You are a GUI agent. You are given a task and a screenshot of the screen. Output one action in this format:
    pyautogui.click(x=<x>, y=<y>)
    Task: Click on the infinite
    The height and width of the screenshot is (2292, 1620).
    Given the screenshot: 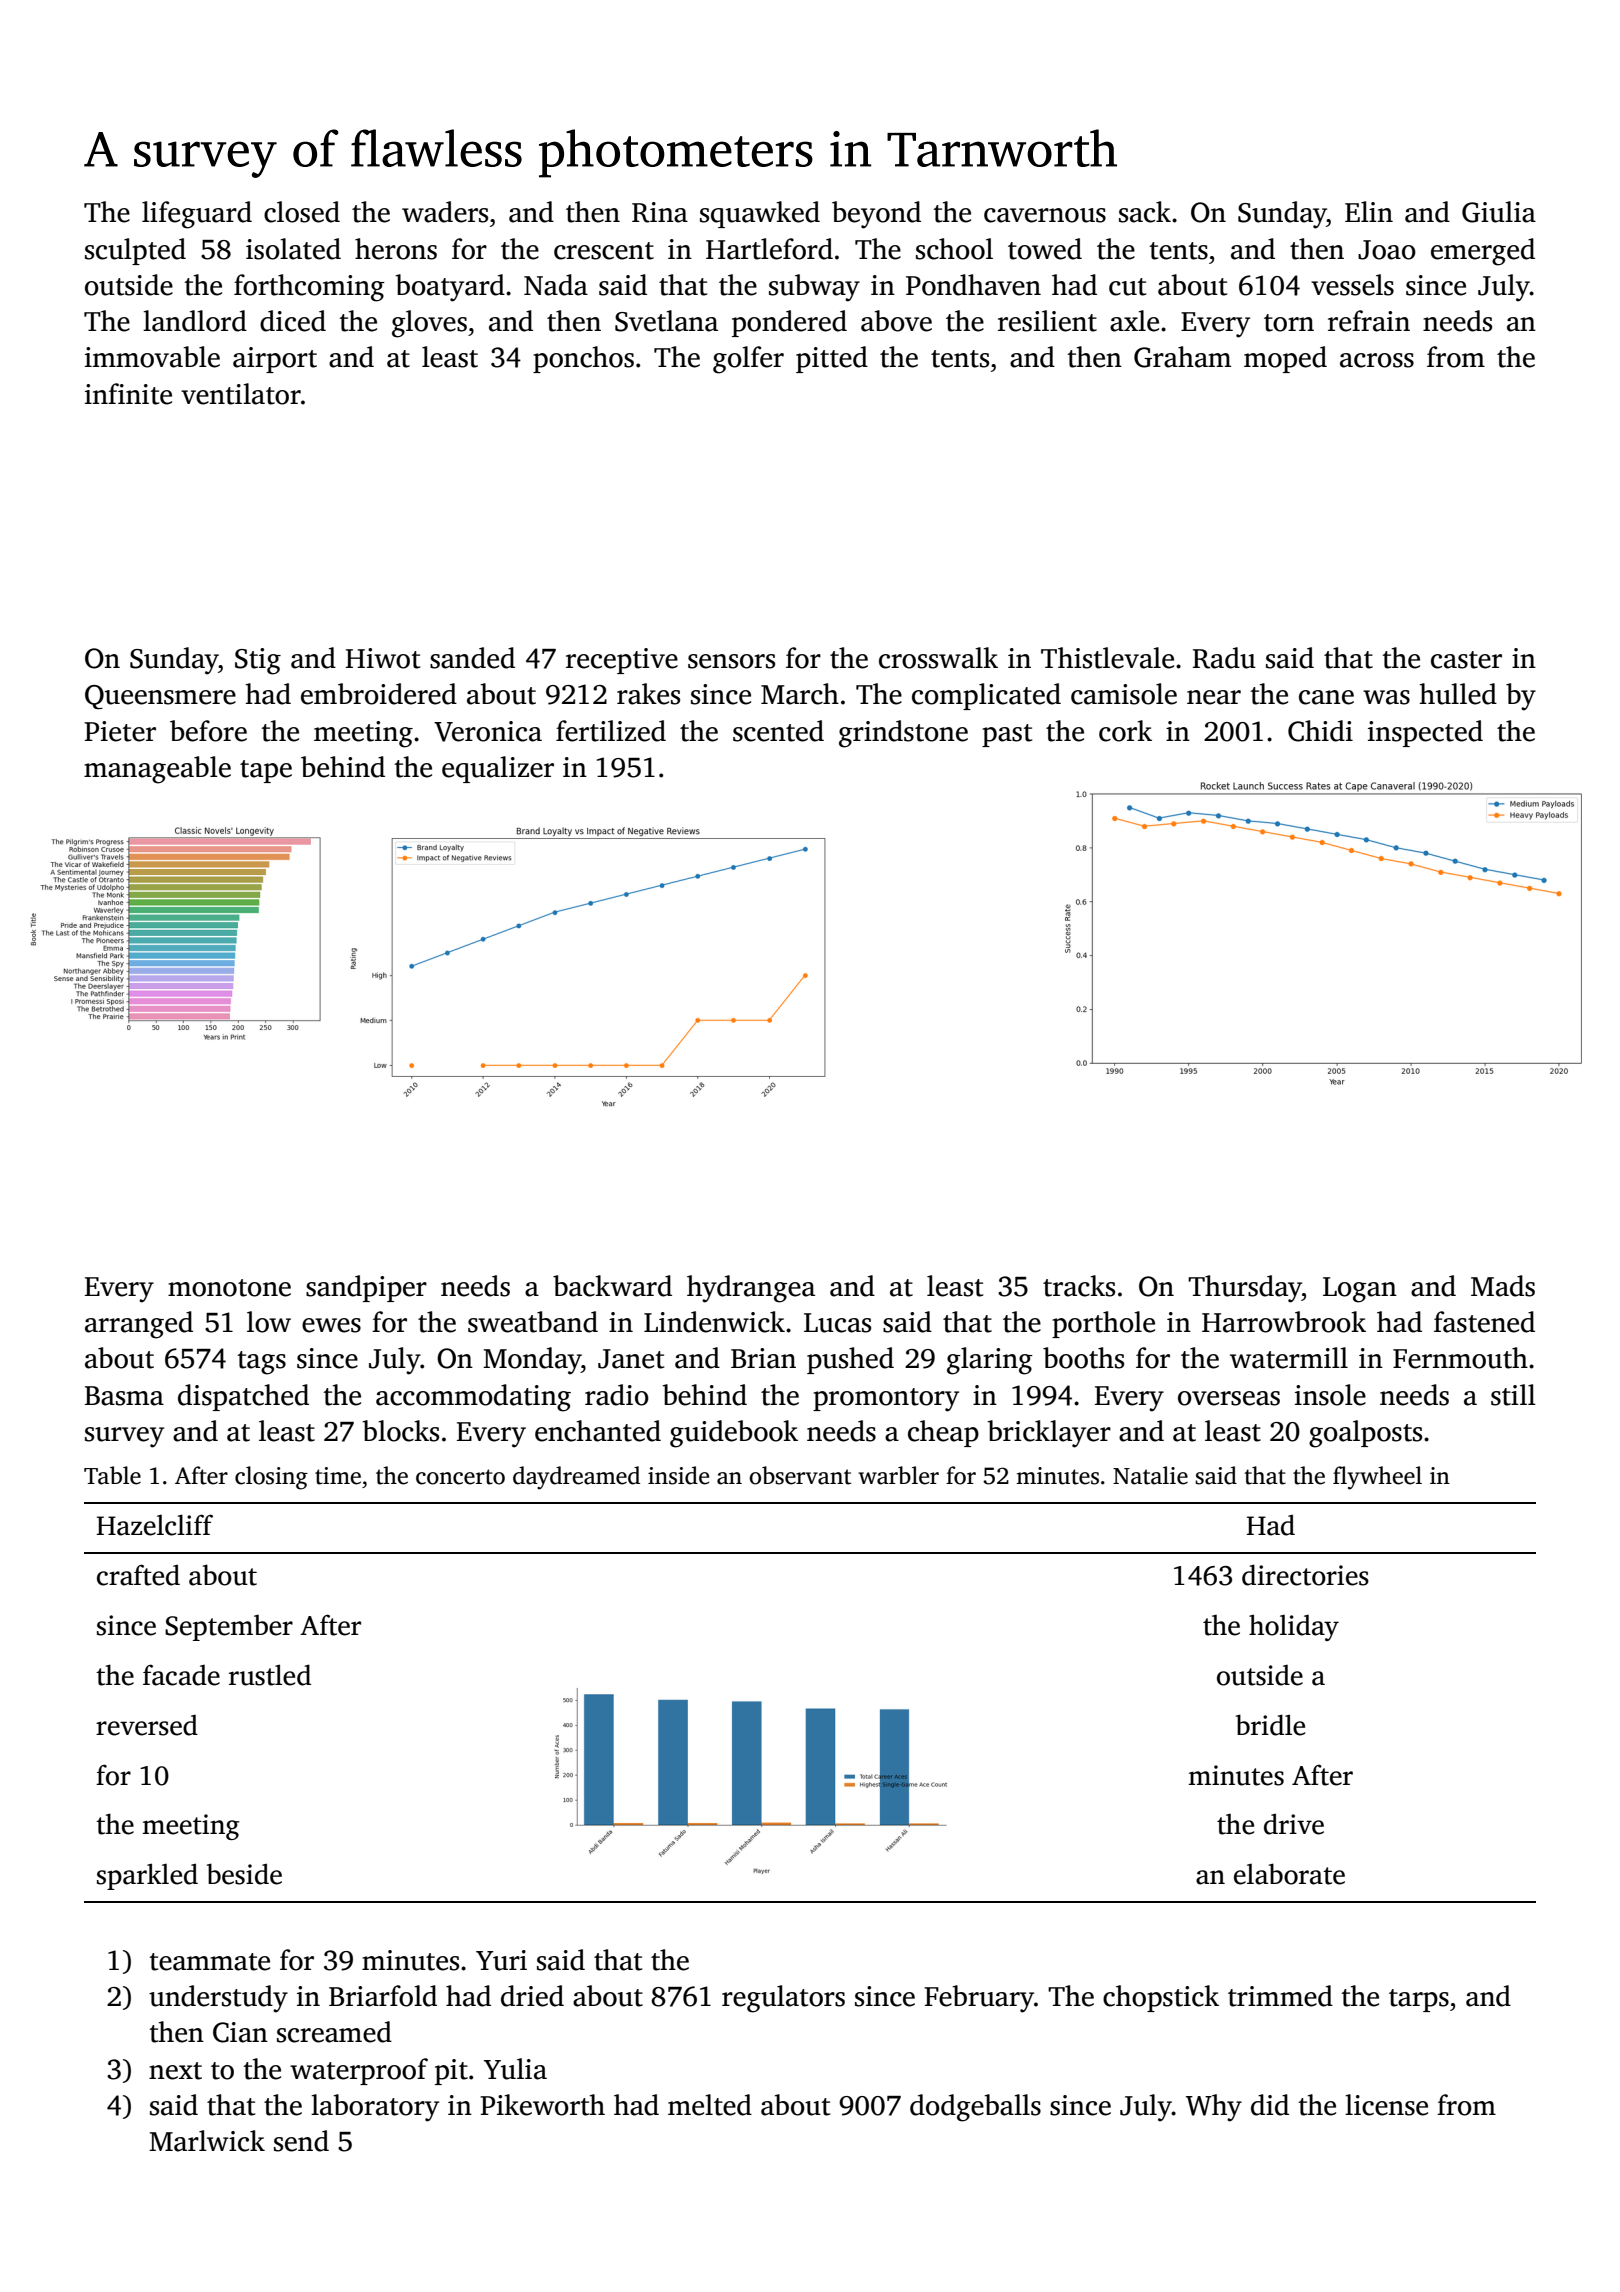 What is the action you would take?
    pyautogui.click(x=128, y=394)
